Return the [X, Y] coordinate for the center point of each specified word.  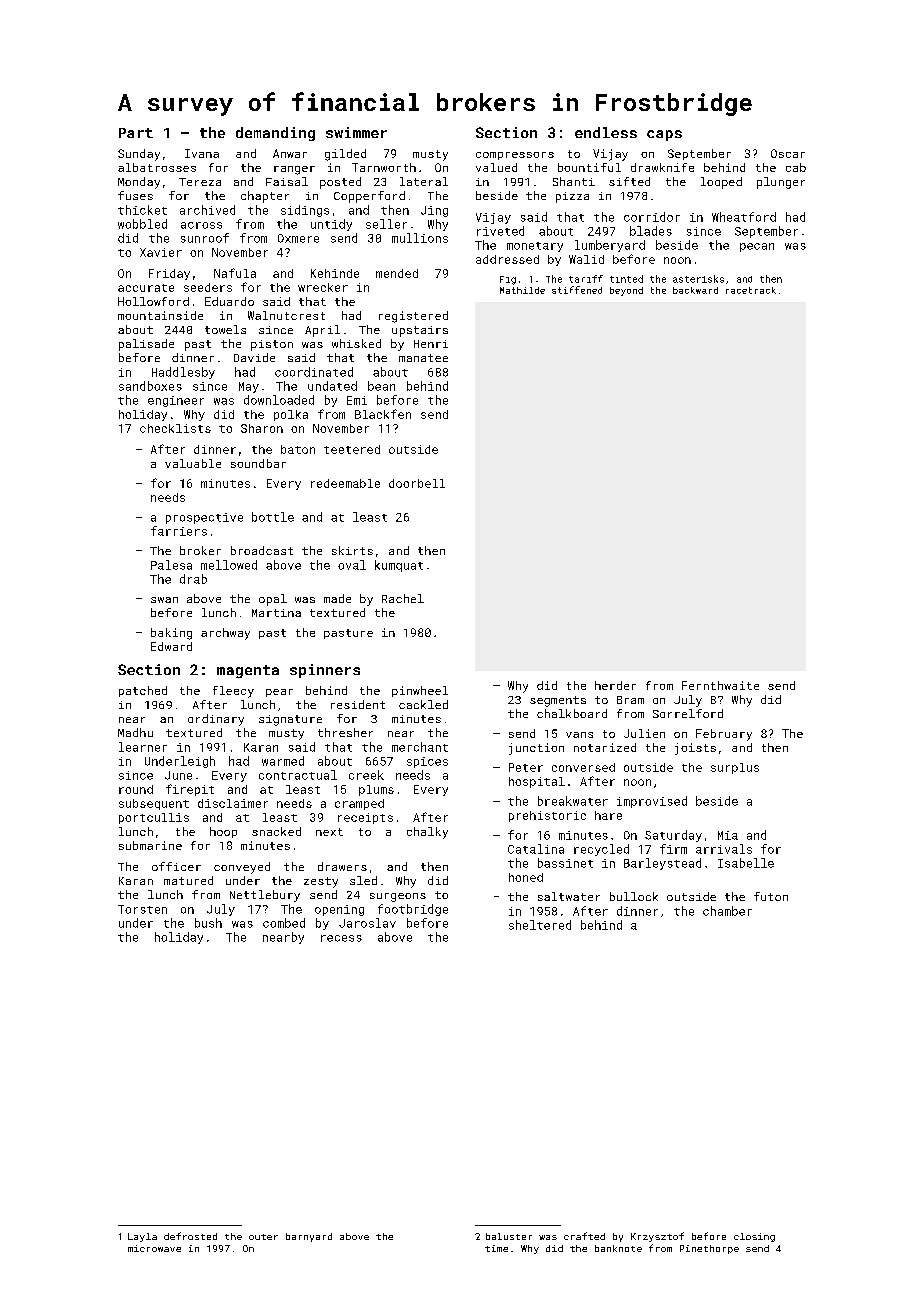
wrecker [323, 287]
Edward [171, 646]
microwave [154, 1248]
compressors [515, 156]
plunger [781, 183]
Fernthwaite [720, 685]
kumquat [399, 566]
